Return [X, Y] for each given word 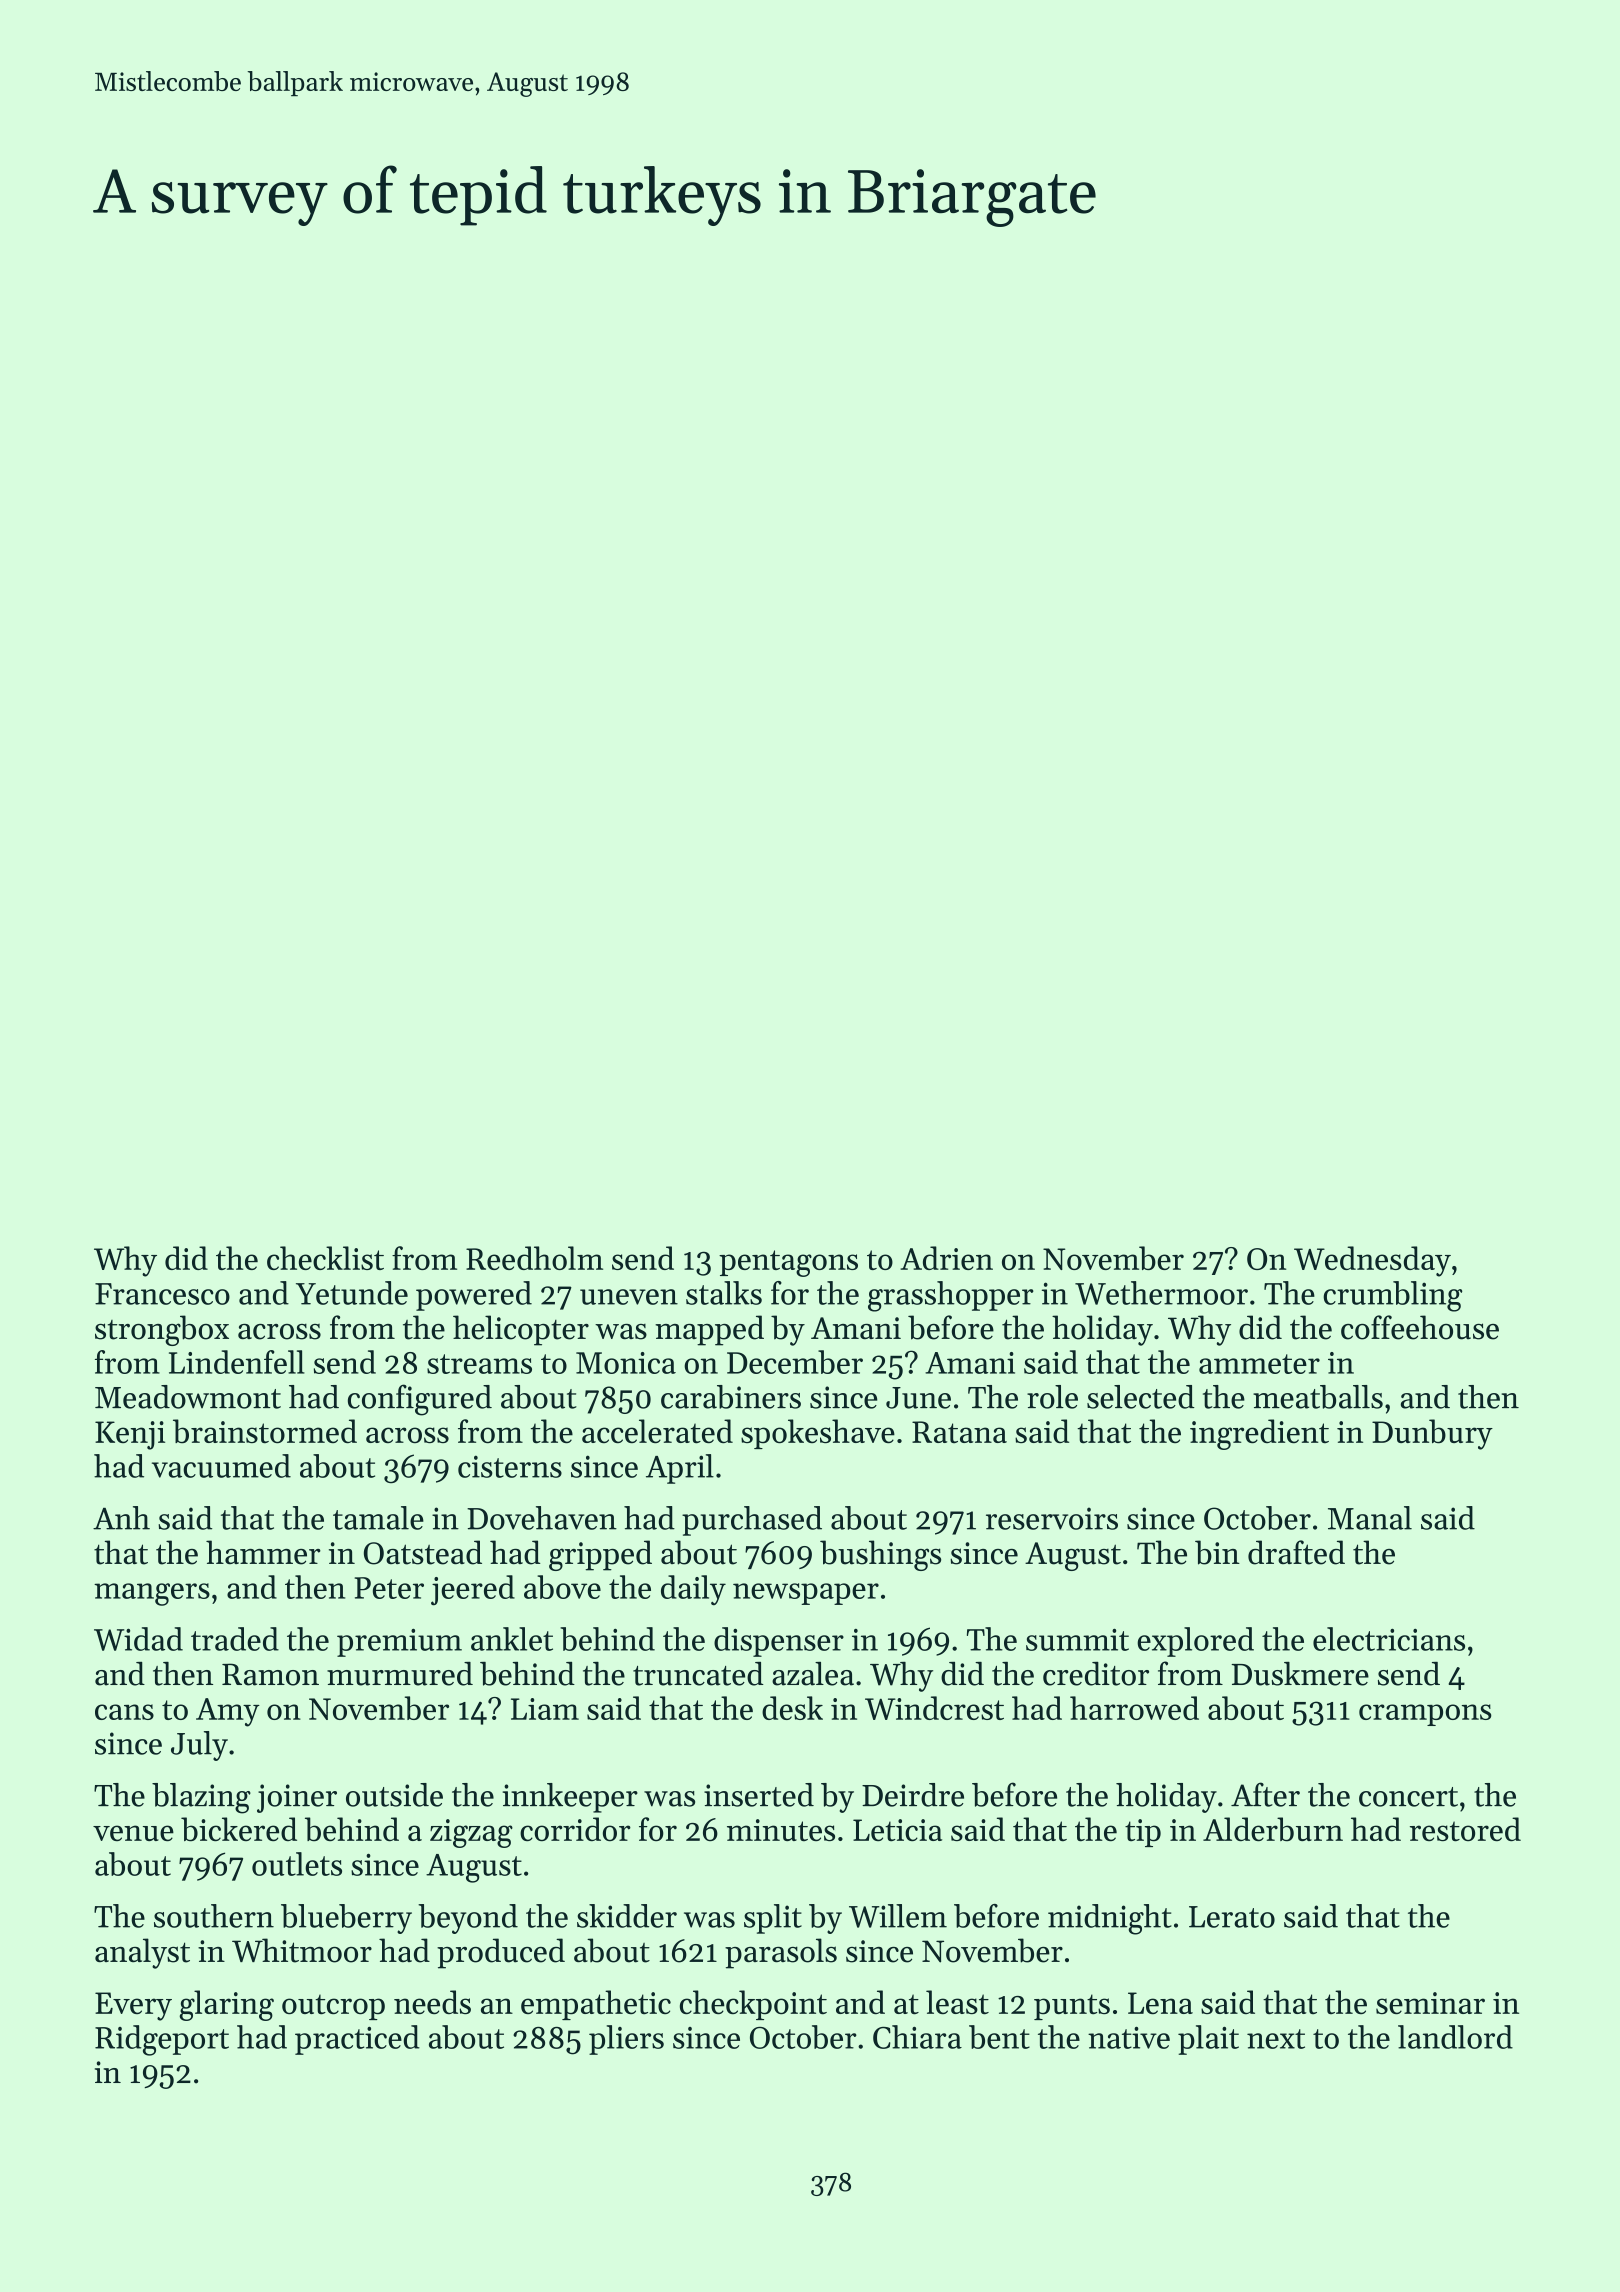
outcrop [333, 2007]
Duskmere [1300, 1674]
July [199, 1746]
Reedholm [534, 1258]
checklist [325, 1258]
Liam [545, 1709]
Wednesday [1372, 1261]
